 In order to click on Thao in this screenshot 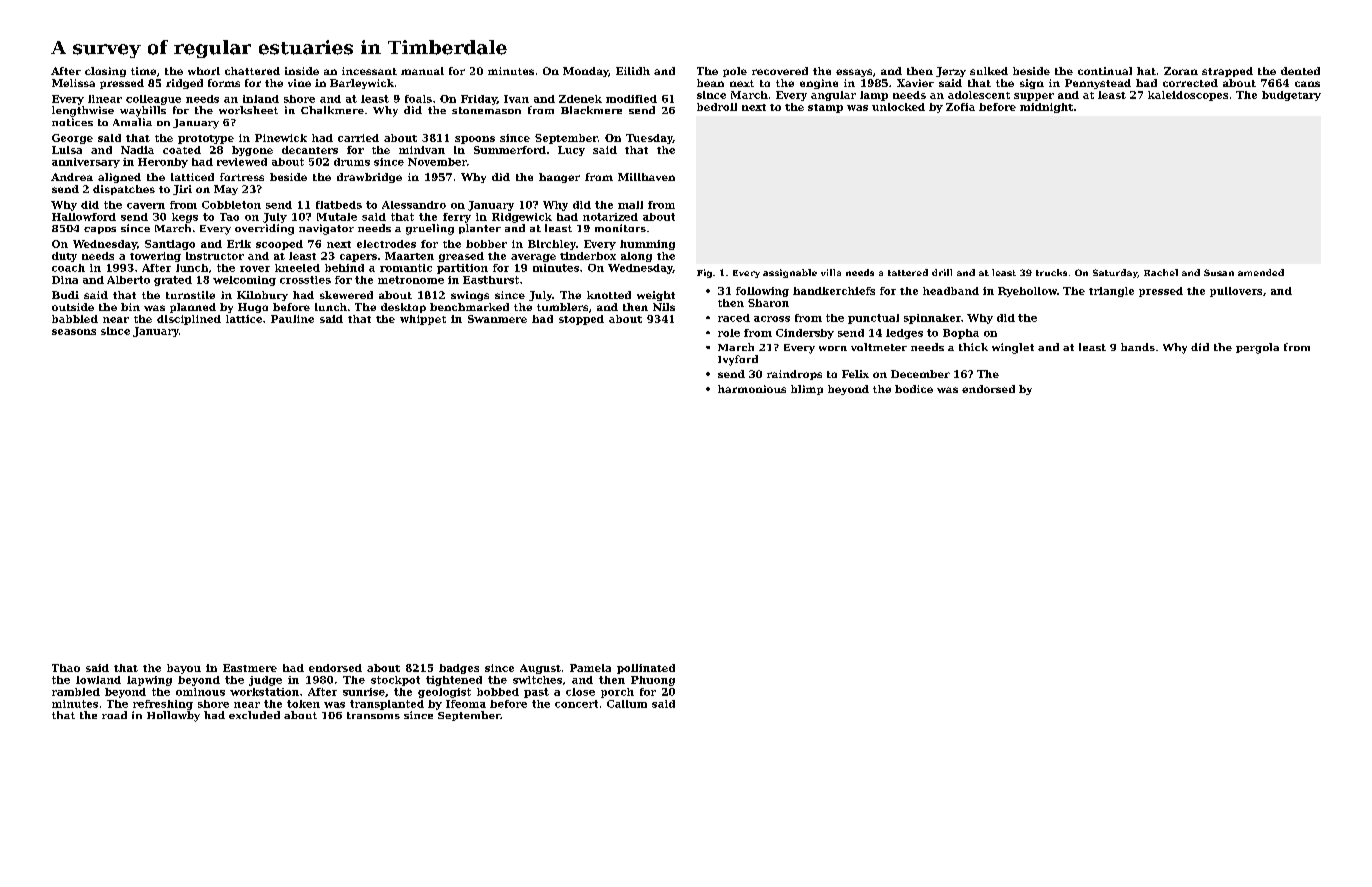, I will do `click(66, 668)`.
